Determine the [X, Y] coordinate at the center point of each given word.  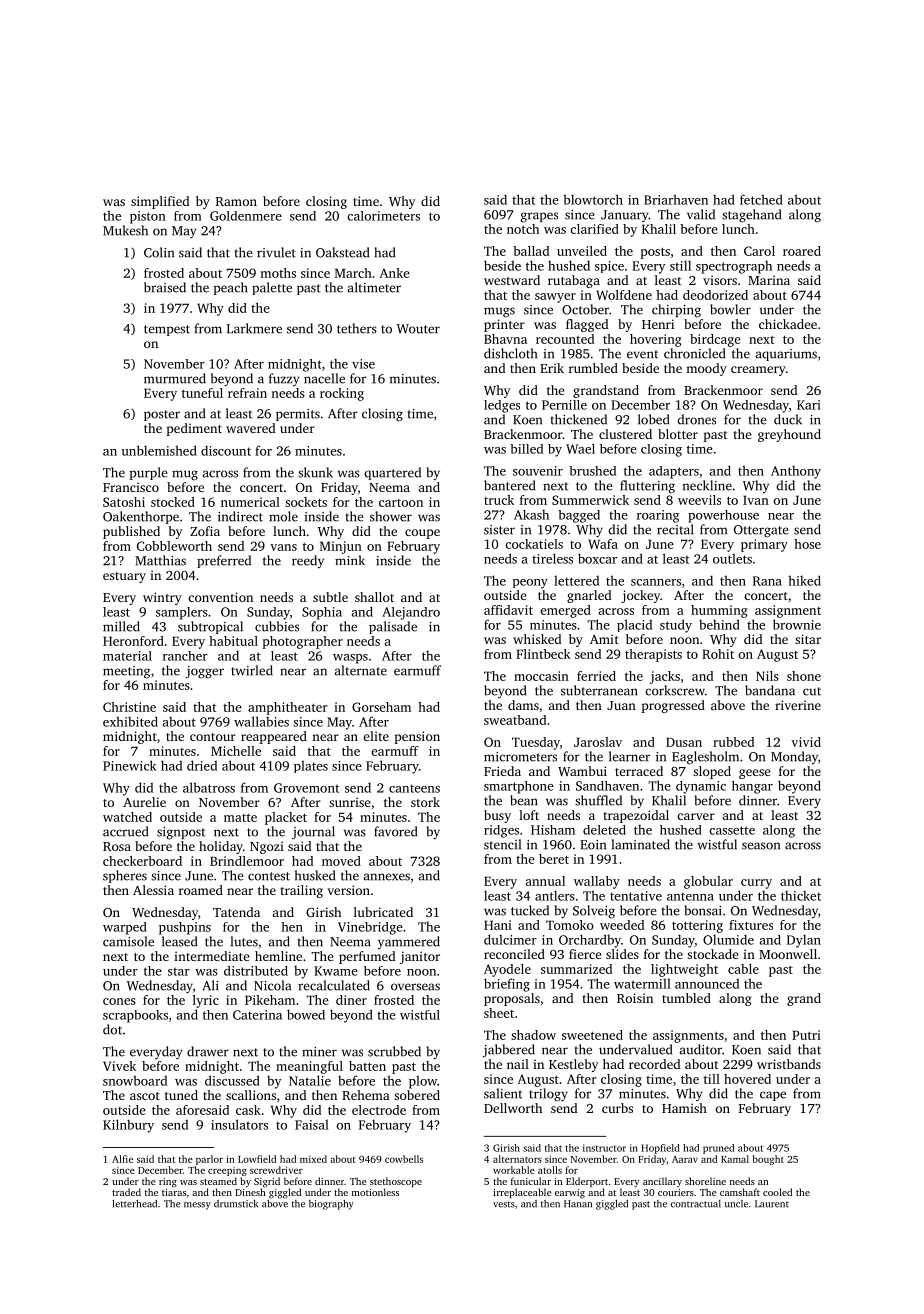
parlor [209, 1160]
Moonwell [788, 954]
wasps [350, 659]
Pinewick [130, 765]
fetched [761, 199]
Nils [767, 676]
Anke [394, 273]
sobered [417, 1095]
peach [231, 288]
